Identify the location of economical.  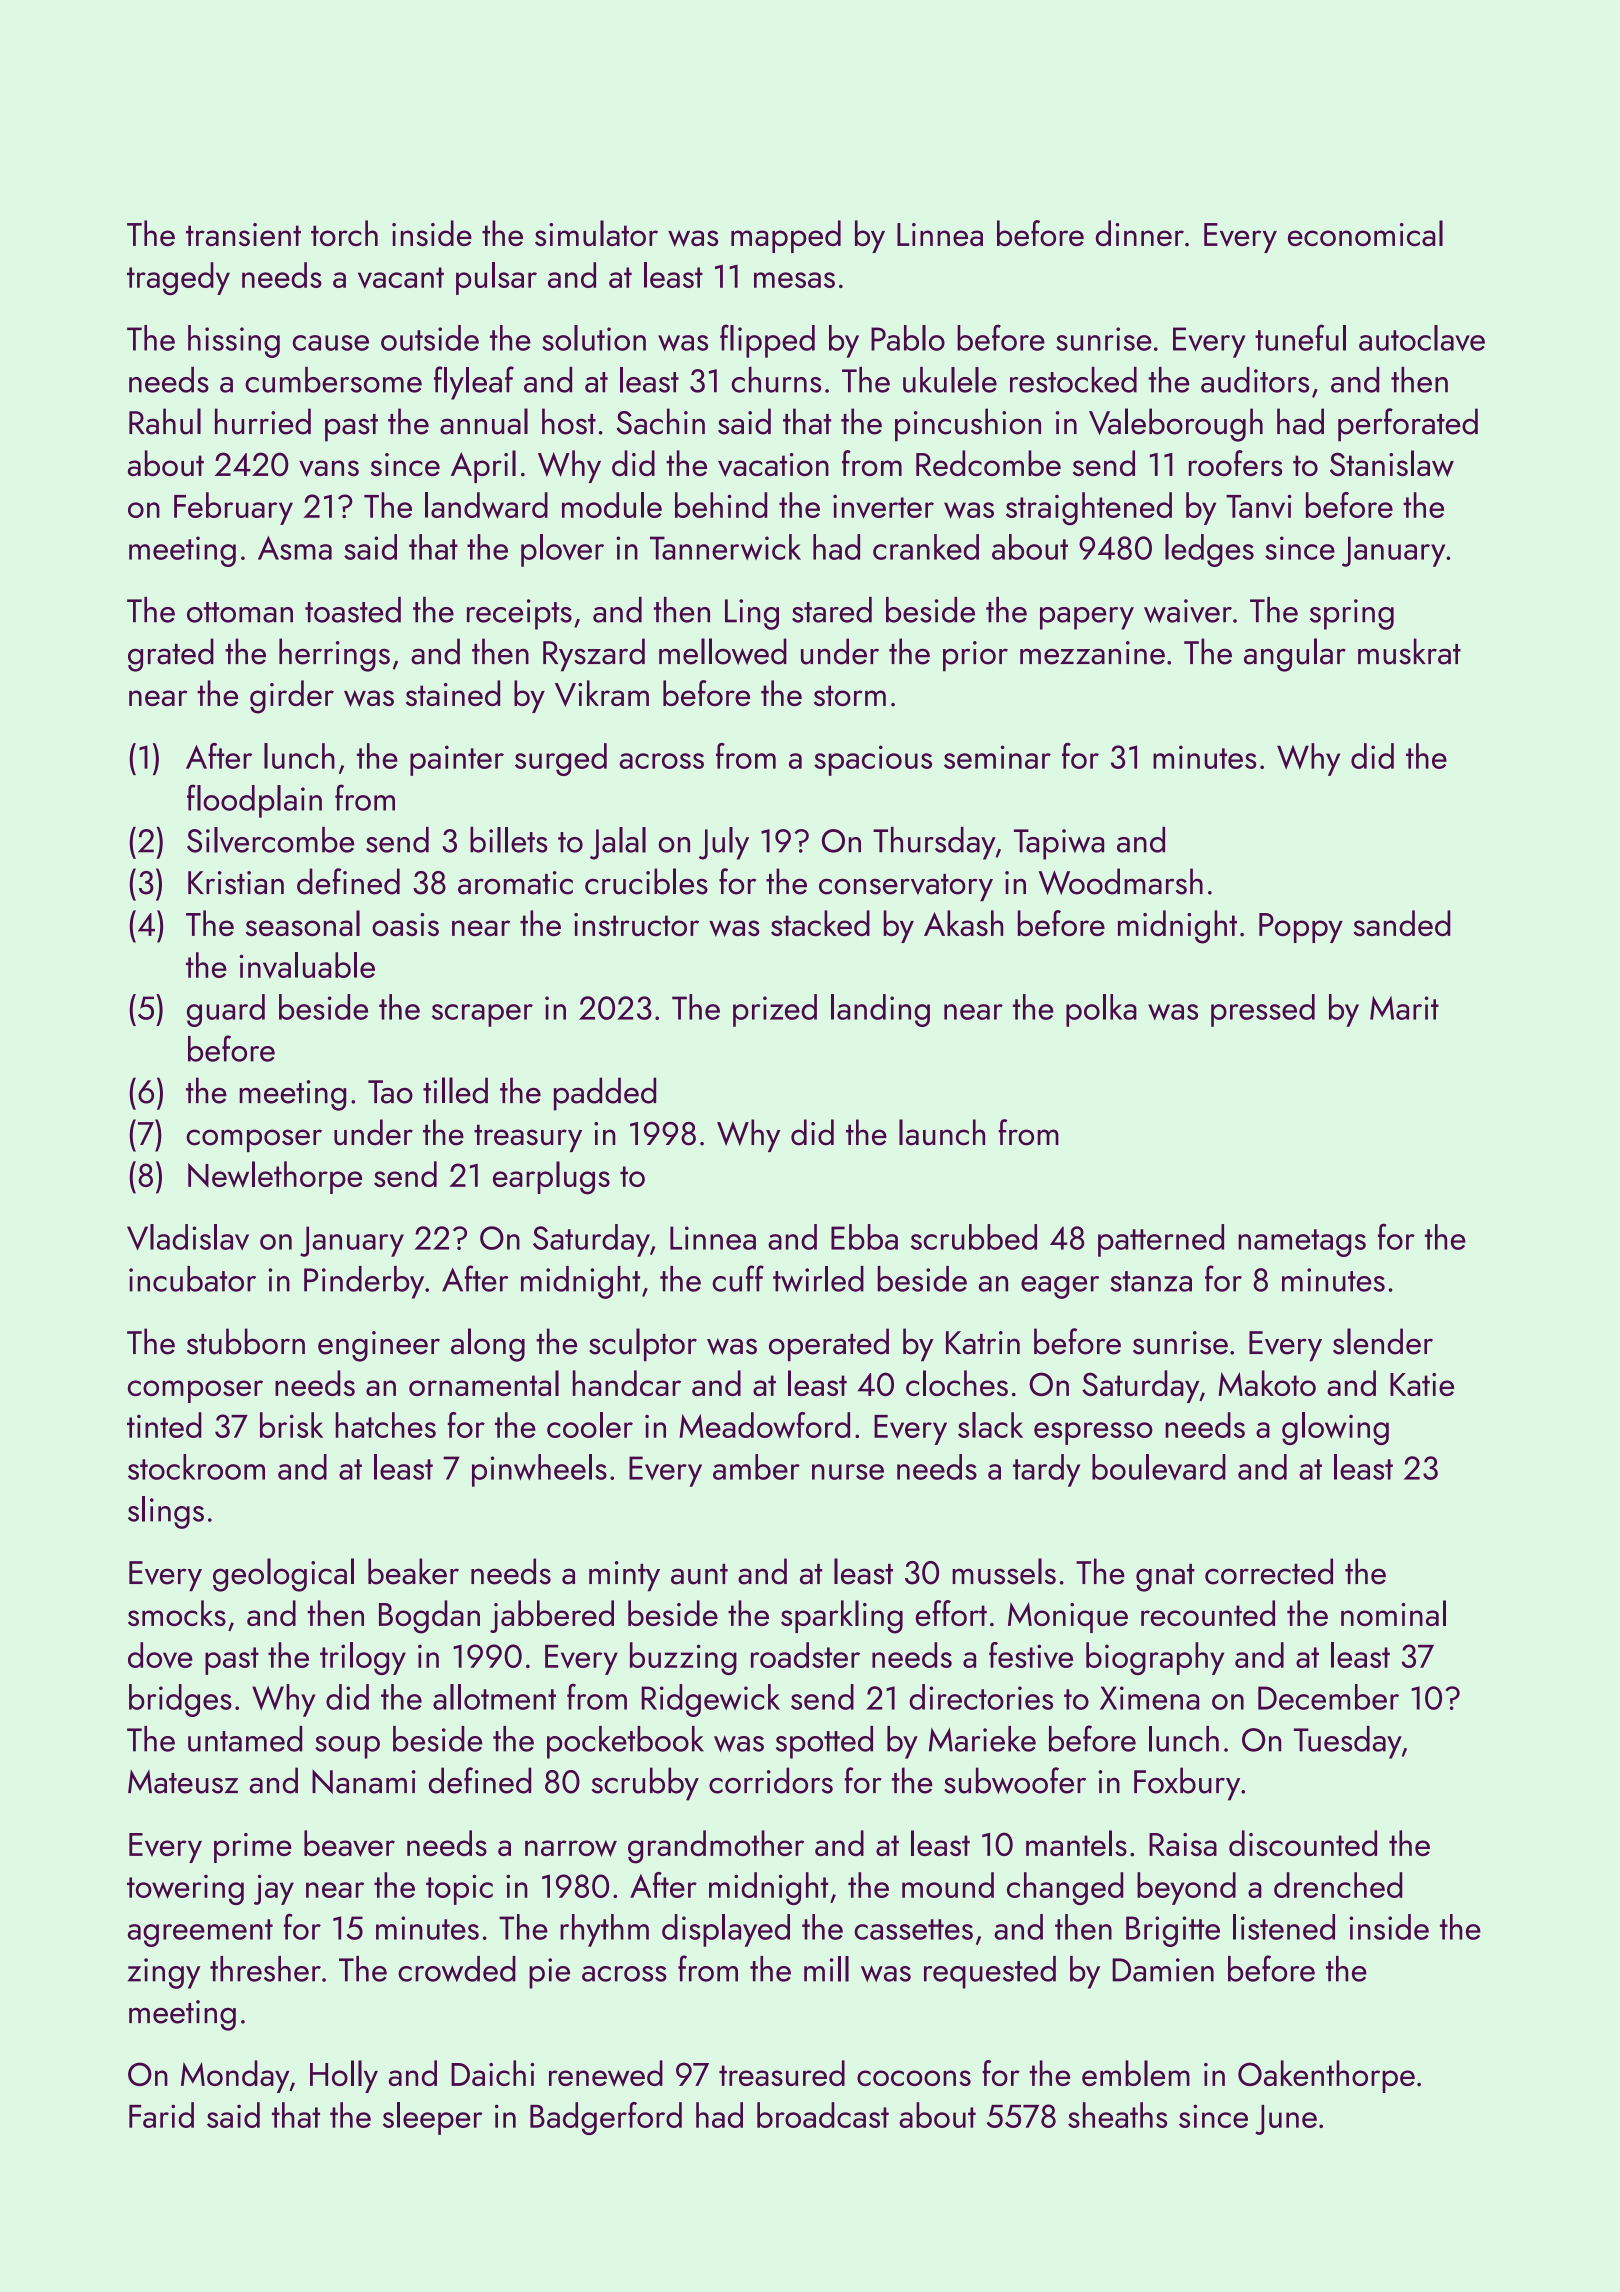
(1365, 233).
